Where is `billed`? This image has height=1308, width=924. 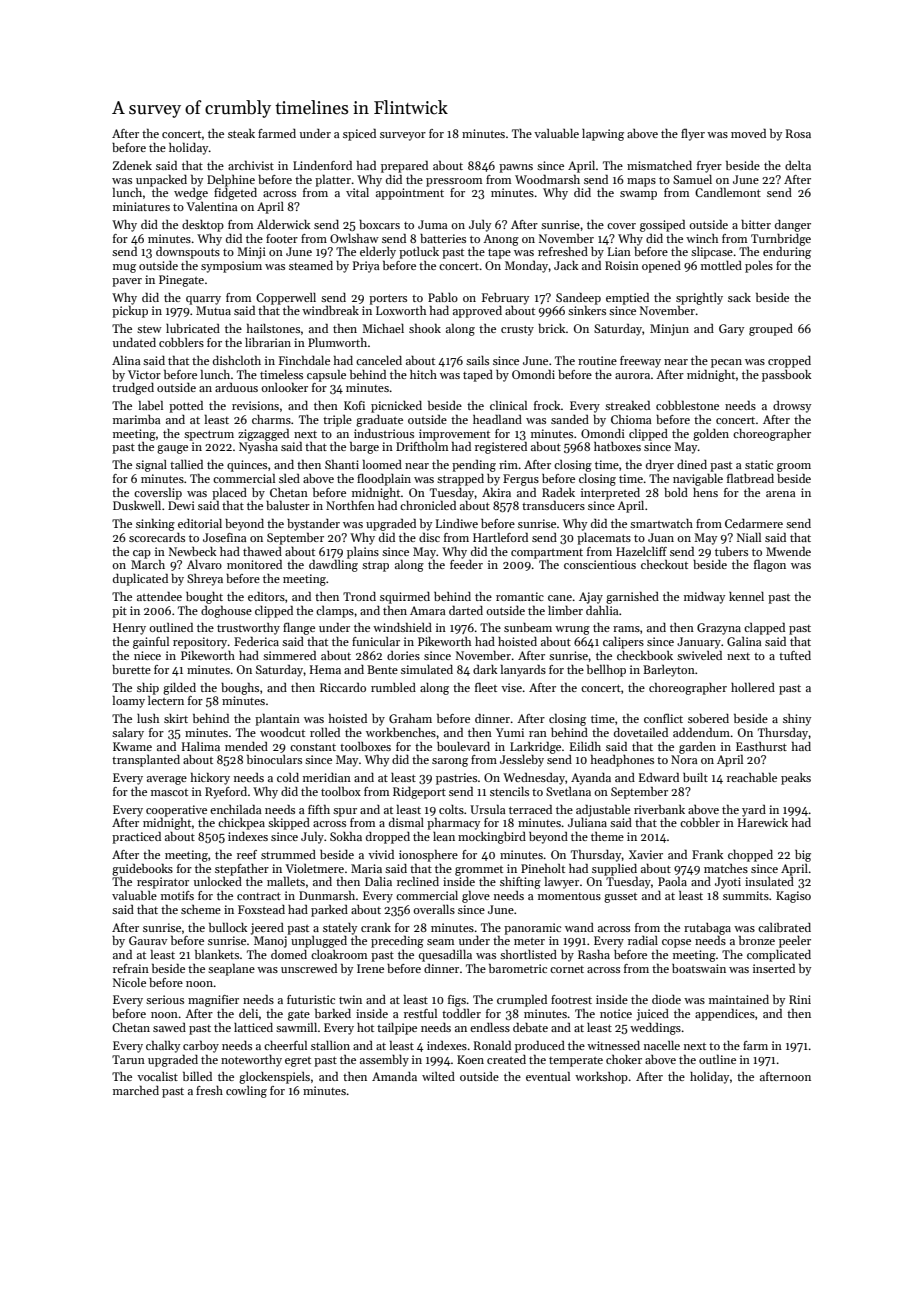
billed is located at coordinates (197, 1076).
